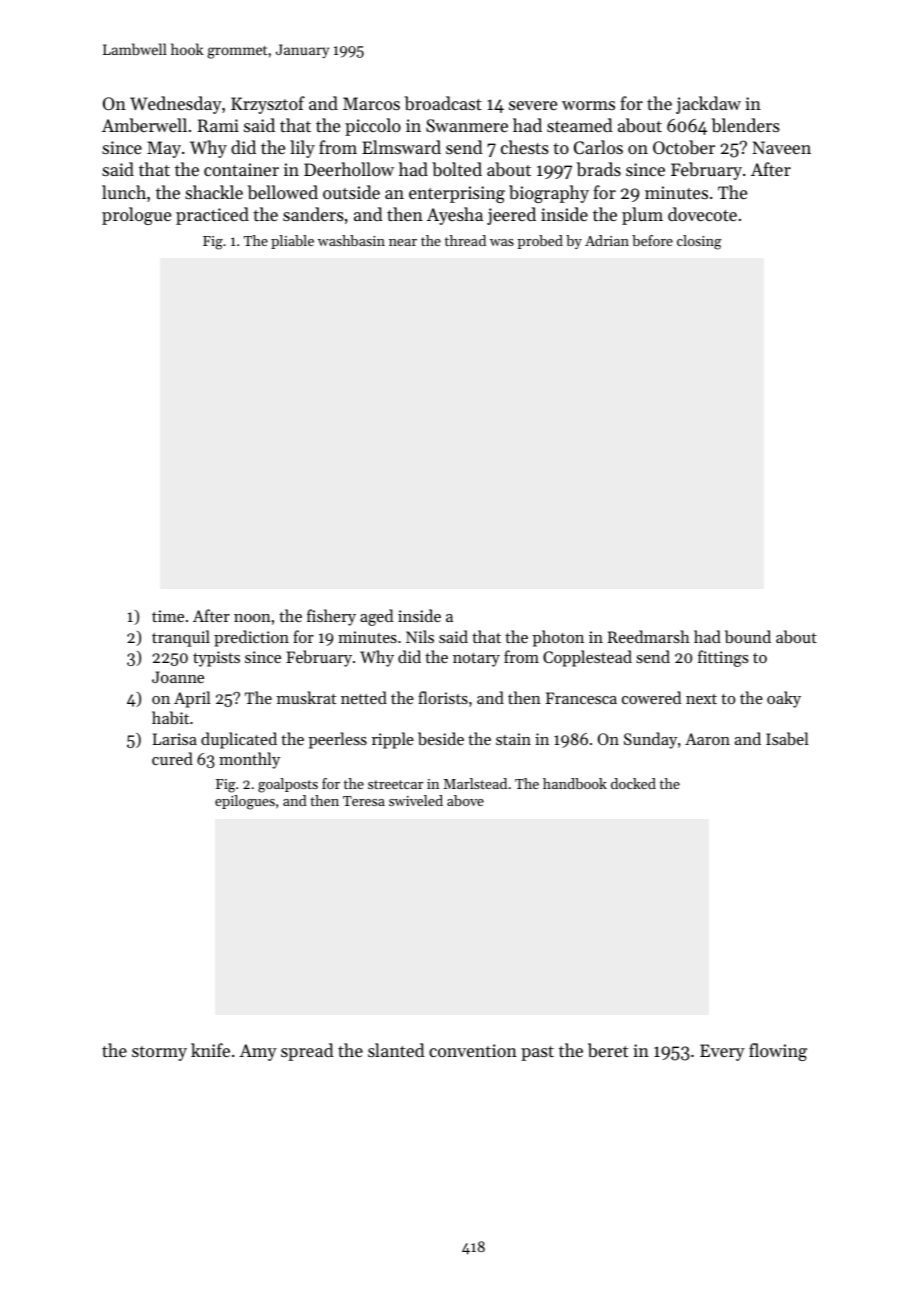 This screenshot has height=1308, width=924. Describe the element at coordinates (268, 105) in the screenshot. I see `Krzysztof` at that location.
